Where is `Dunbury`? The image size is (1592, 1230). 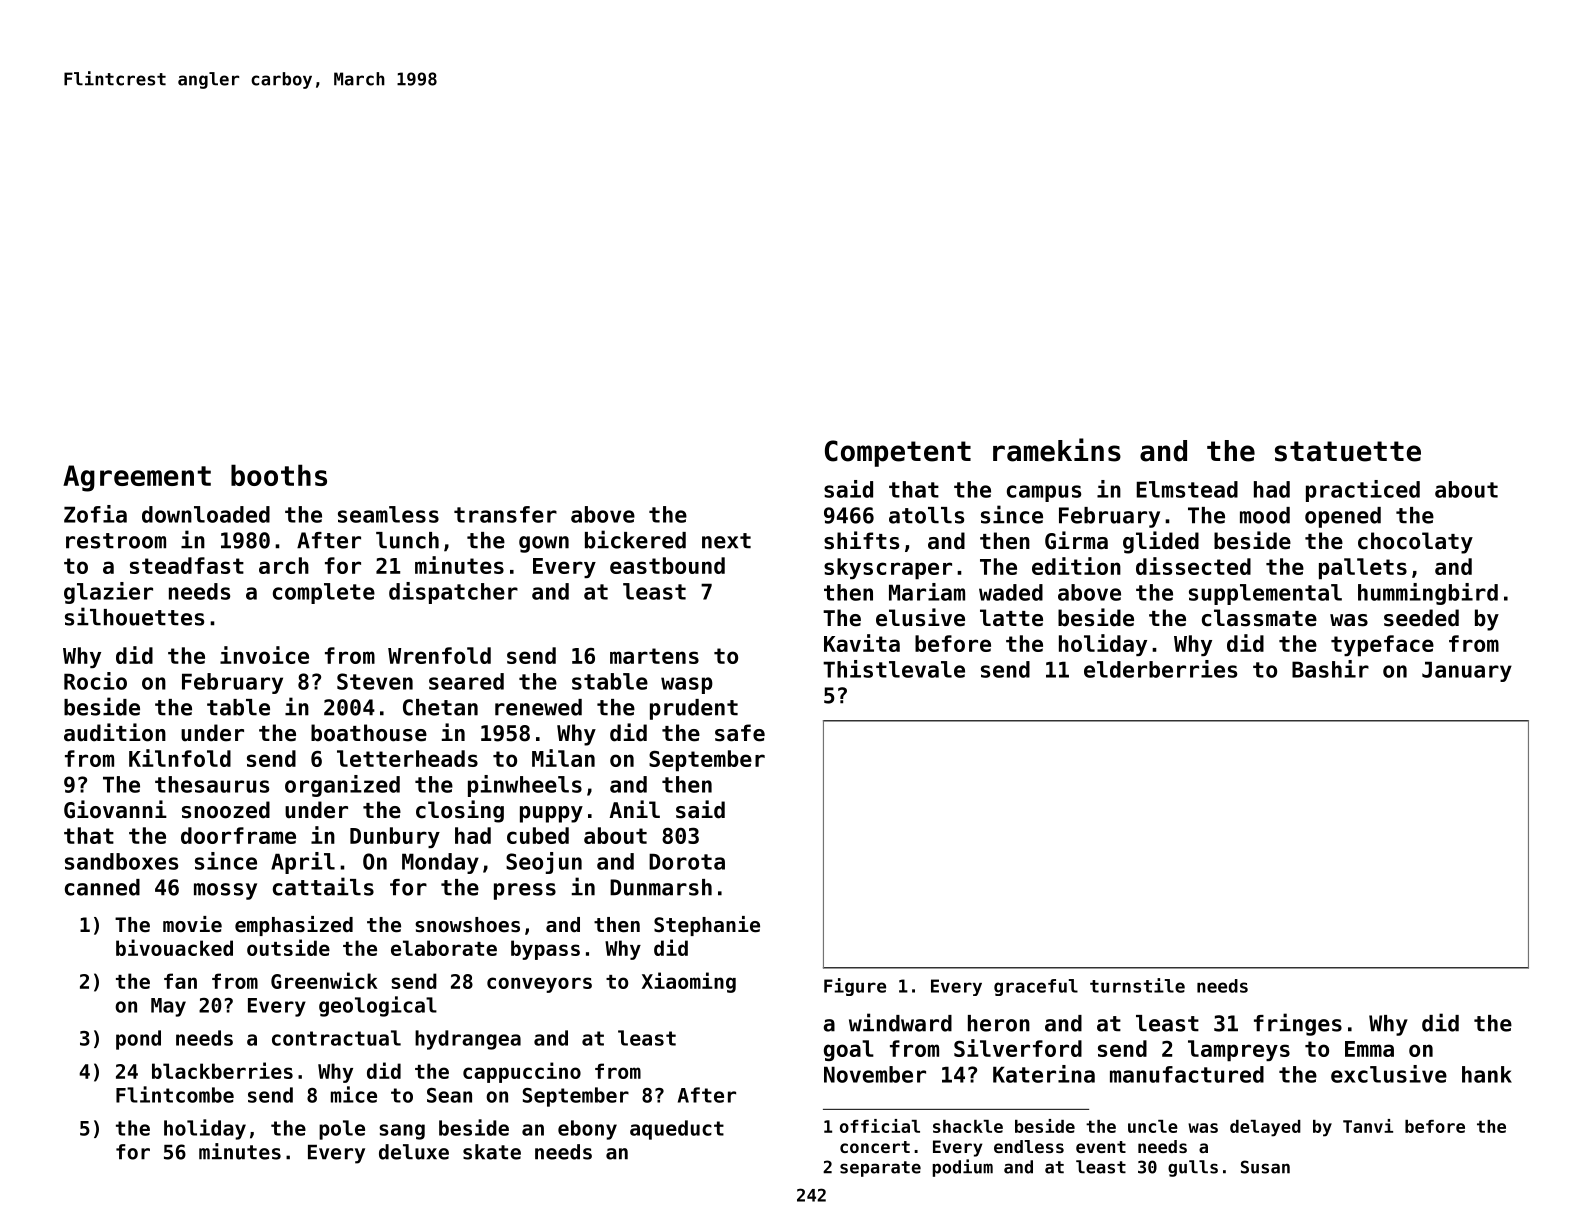
Dunbury is located at coordinates (395, 837).
